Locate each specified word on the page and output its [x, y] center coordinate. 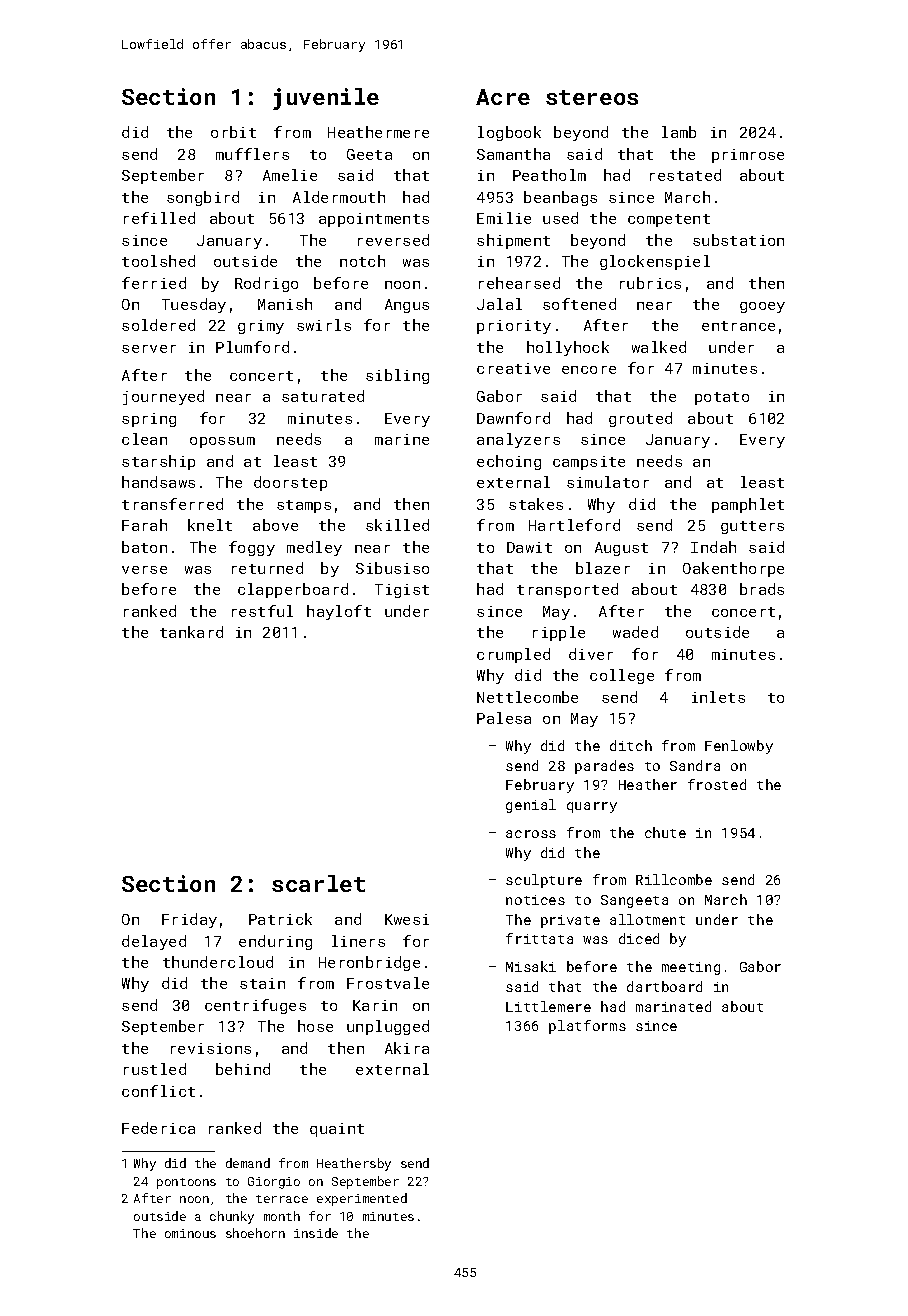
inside [316, 1233]
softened [579, 304]
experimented [362, 1199]
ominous [190, 1233]
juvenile [326, 99]
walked [659, 347]
